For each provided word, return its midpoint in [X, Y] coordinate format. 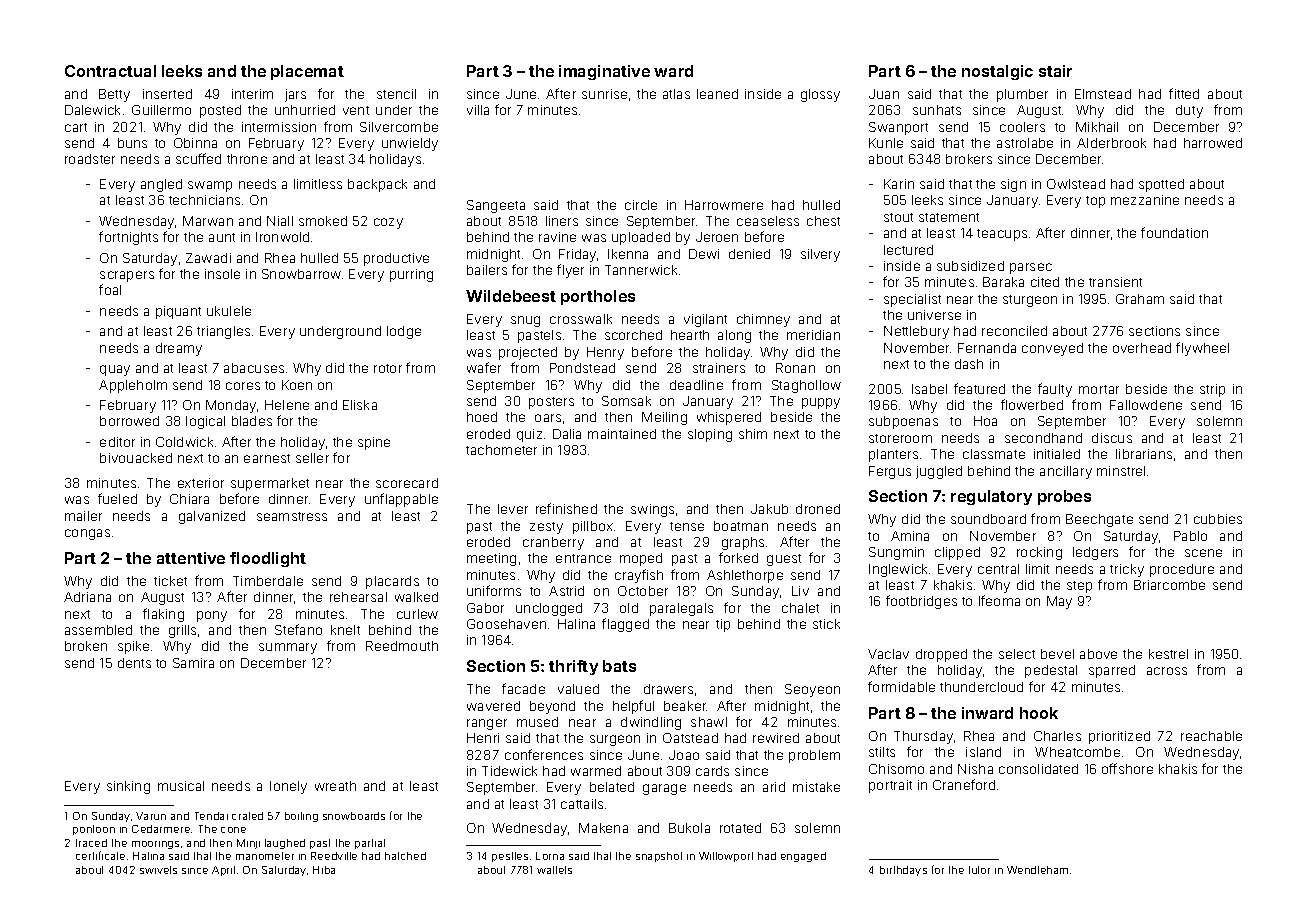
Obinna [195, 143]
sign [1013, 185]
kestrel [1168, 654]
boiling [301, 817]
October [643, 591]
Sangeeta [496, 206]
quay [115, 370]
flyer [570, 271]
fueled [117, 498]
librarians [1144, 454]
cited [1045, 282]
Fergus [890, 472]
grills [182, 631]
